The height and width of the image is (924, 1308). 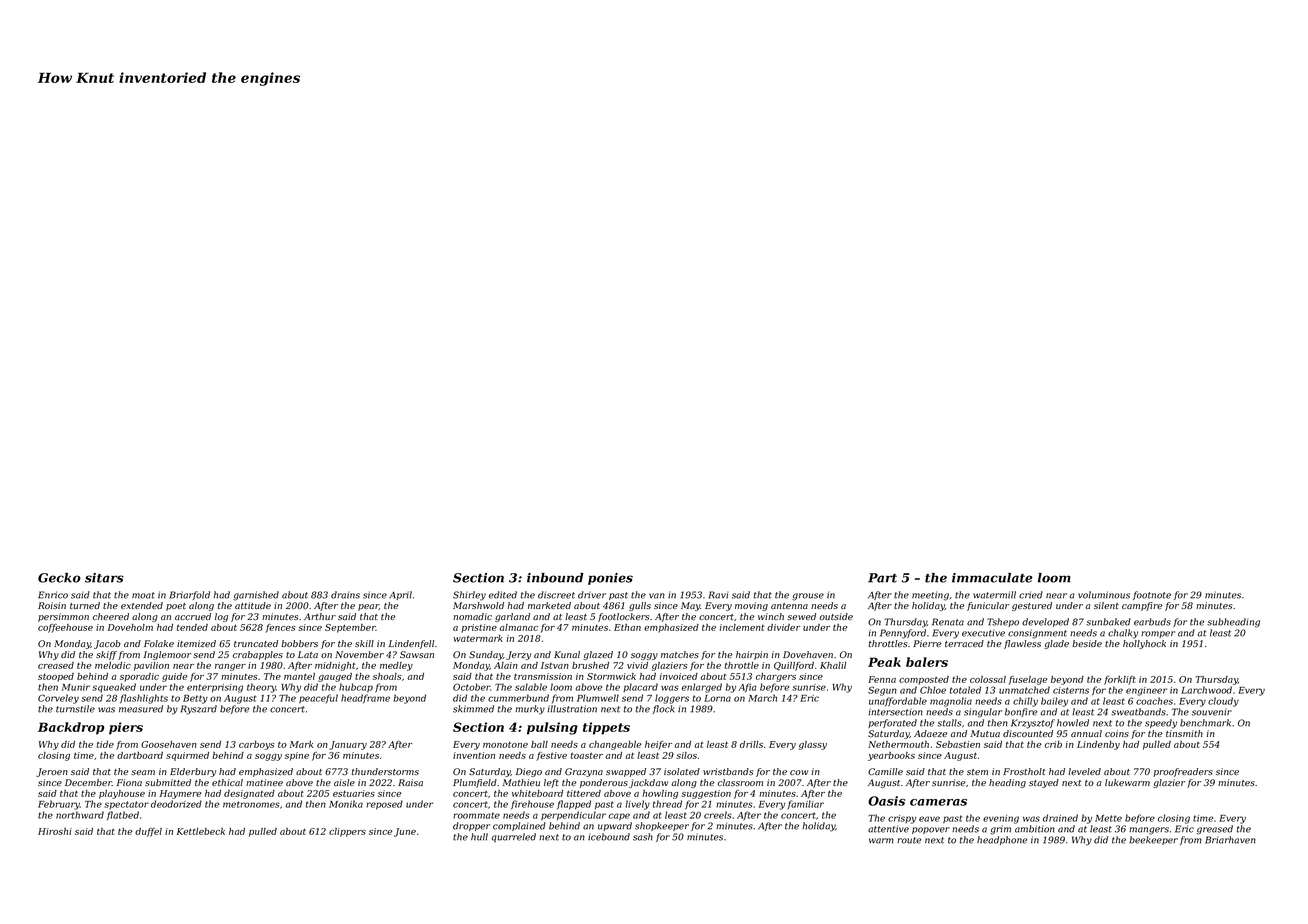 What do you see at coordinates (356, 687) in the image?
I see `hubcap` at bounding box center [356, 687].
